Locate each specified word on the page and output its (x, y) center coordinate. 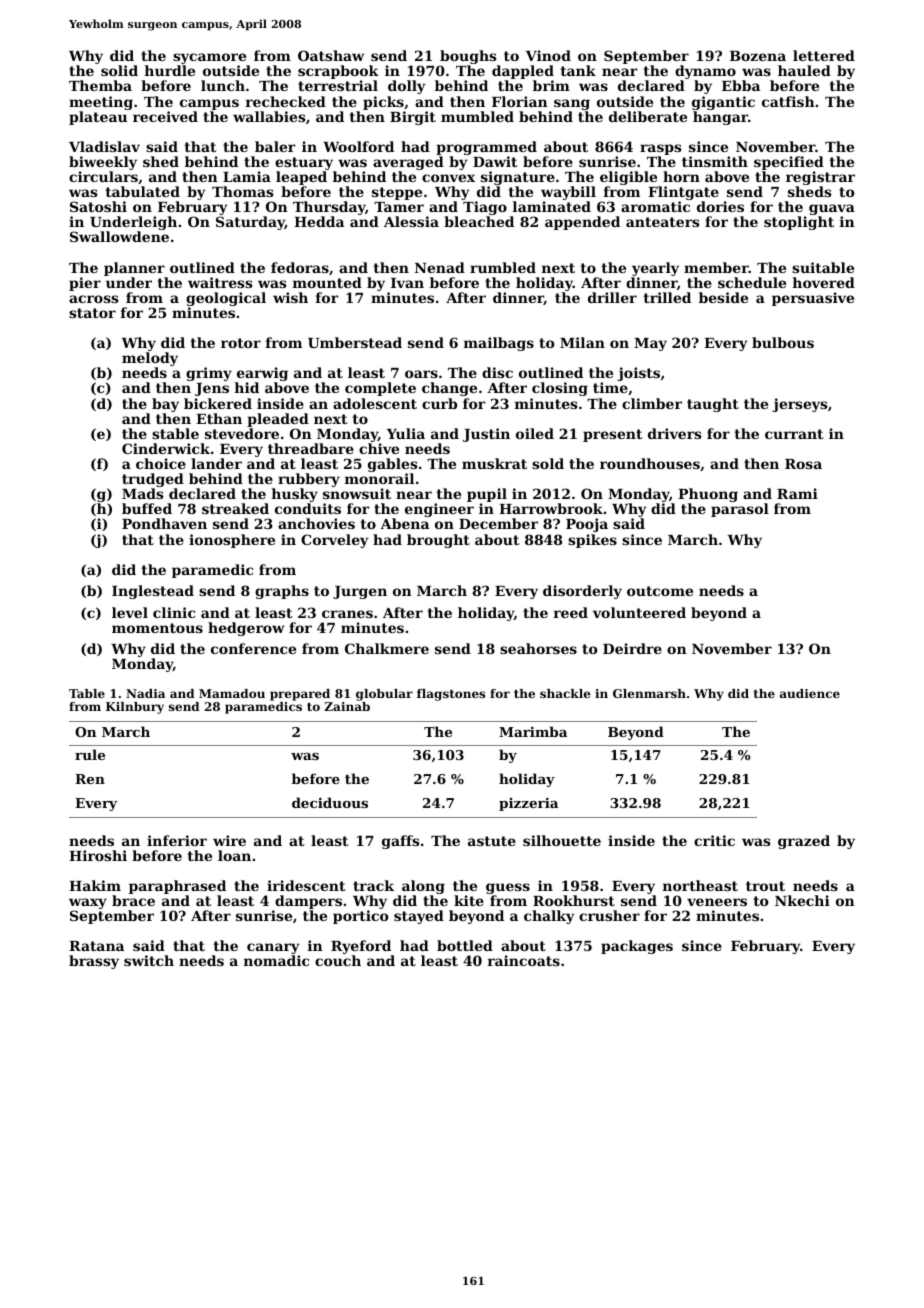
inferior (177, 840)
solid (119, 71)
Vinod (548, 55)
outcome (660, 591)
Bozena (758, 56)
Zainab (347, 706)
